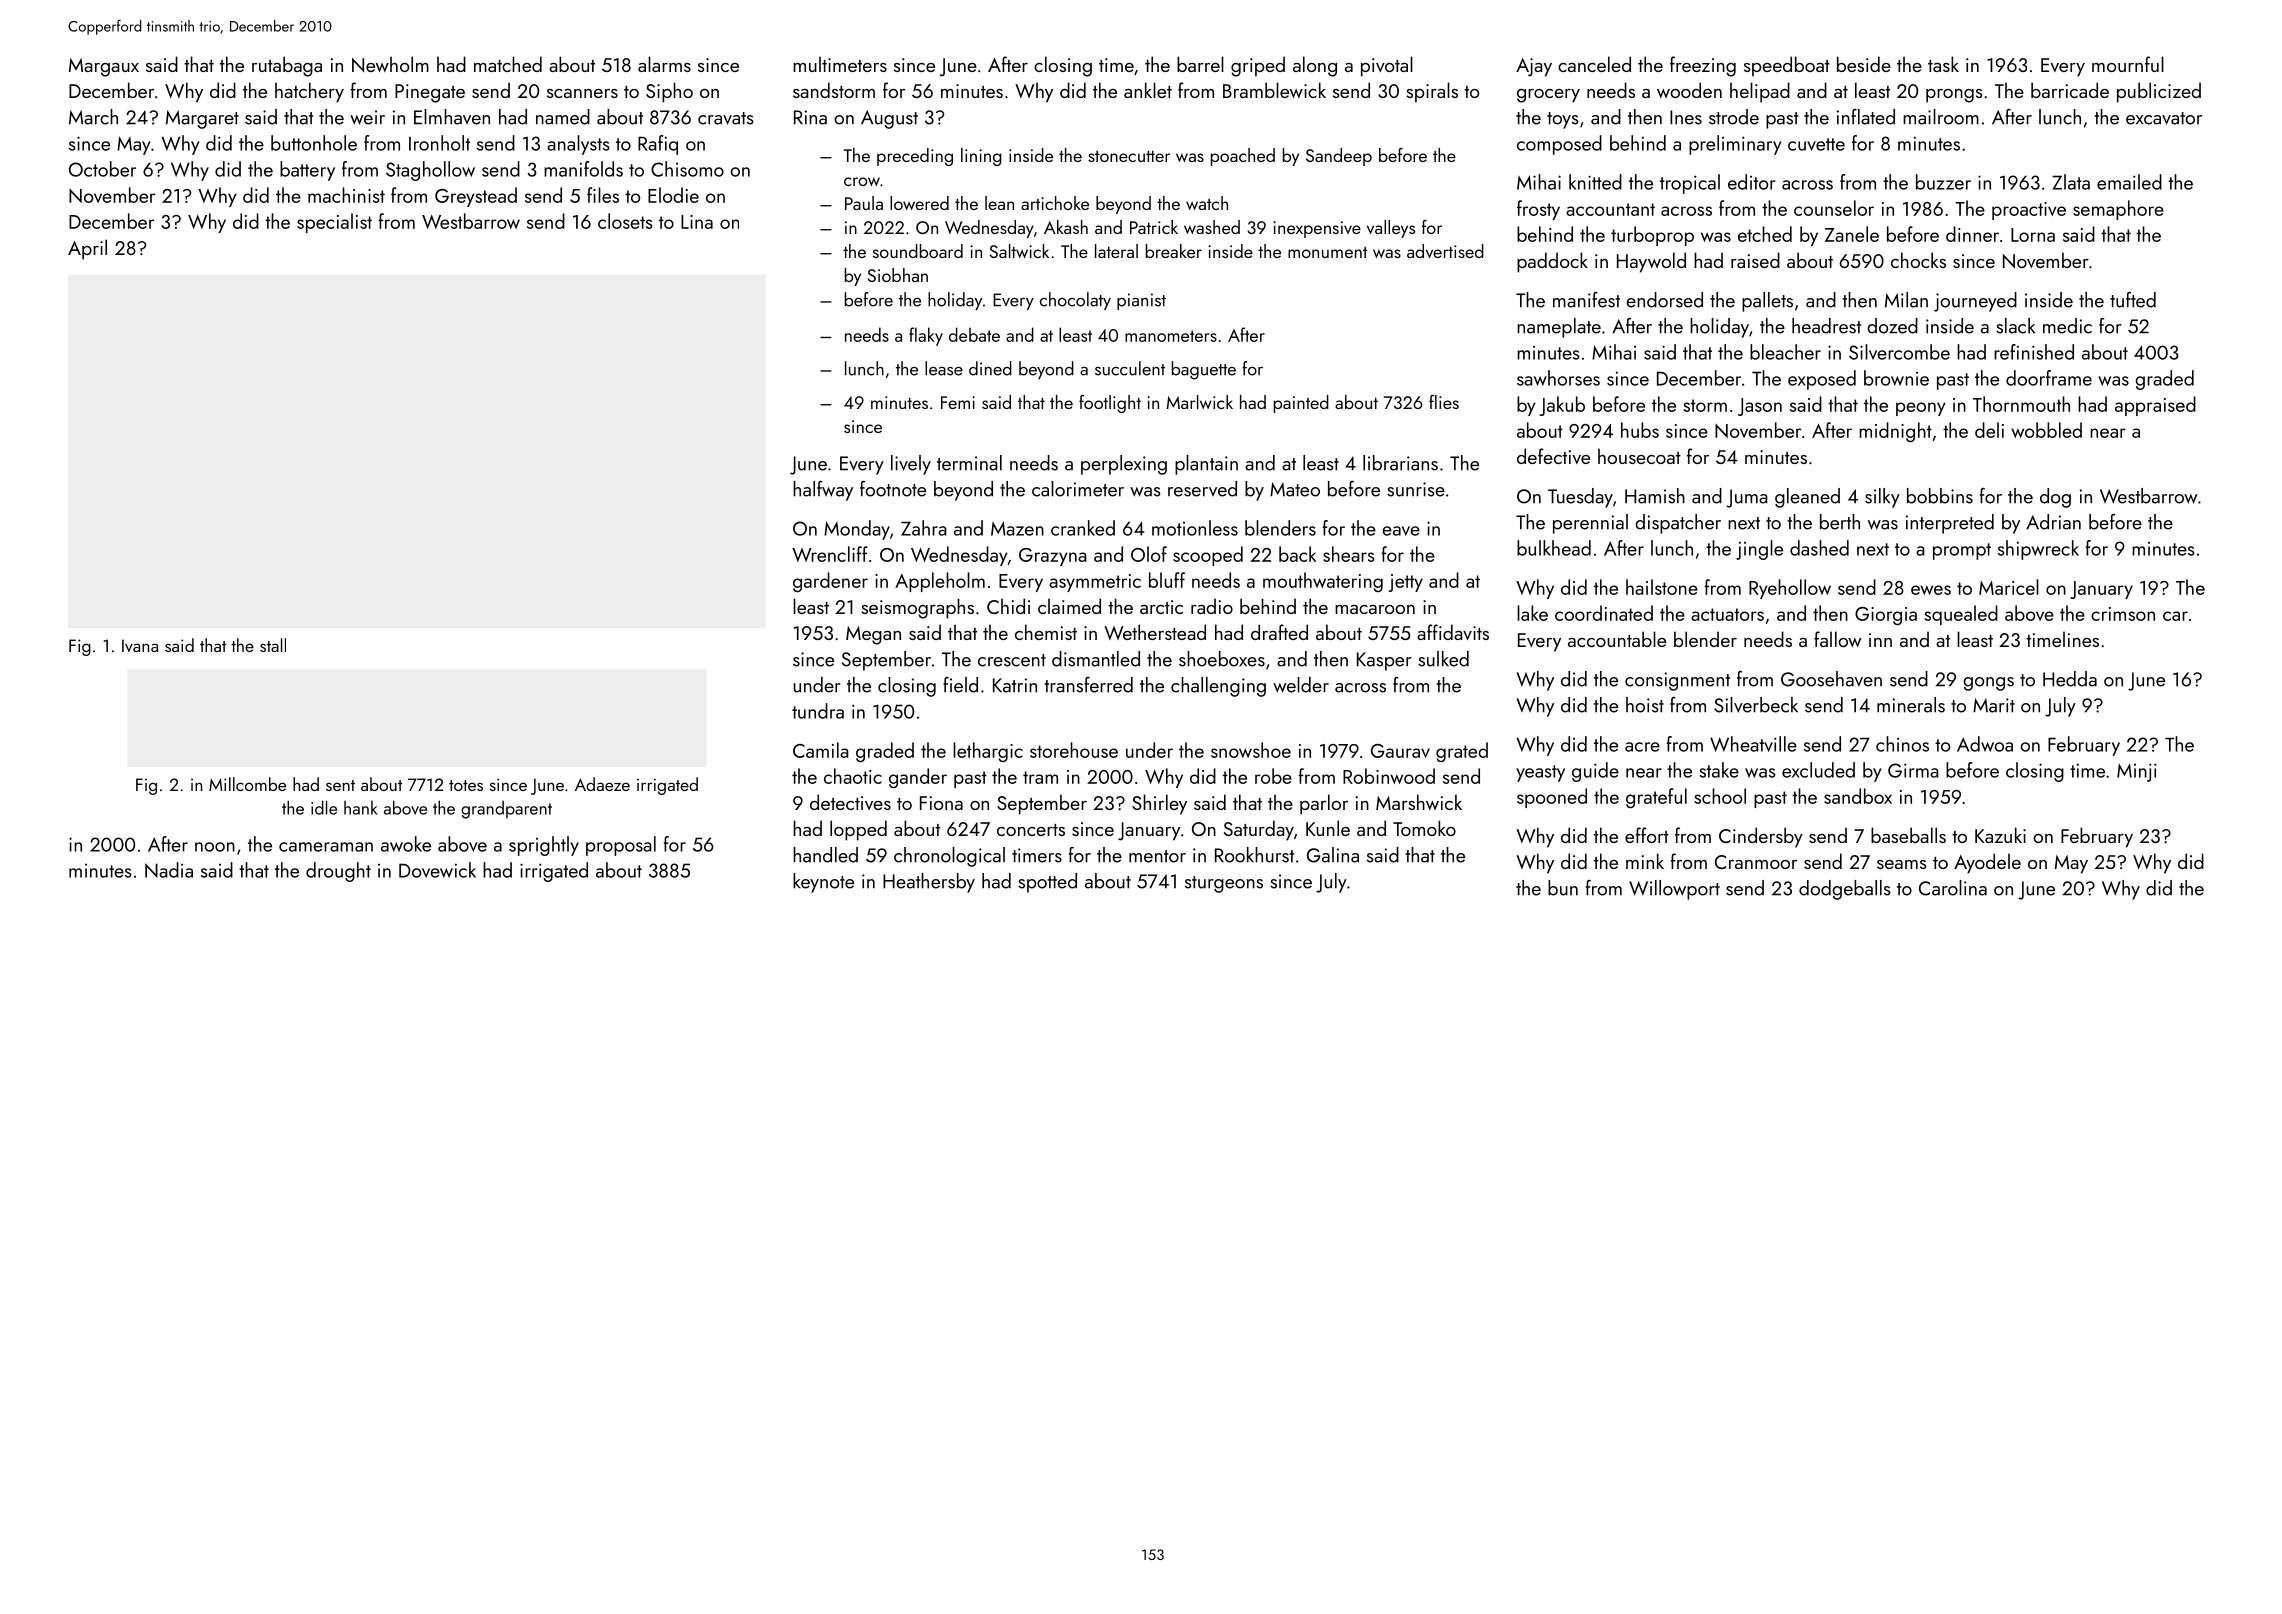 Image resolution: width=2282 pixels, height=1614 pixels. I want to click on Newholm, so click(390, 64).
